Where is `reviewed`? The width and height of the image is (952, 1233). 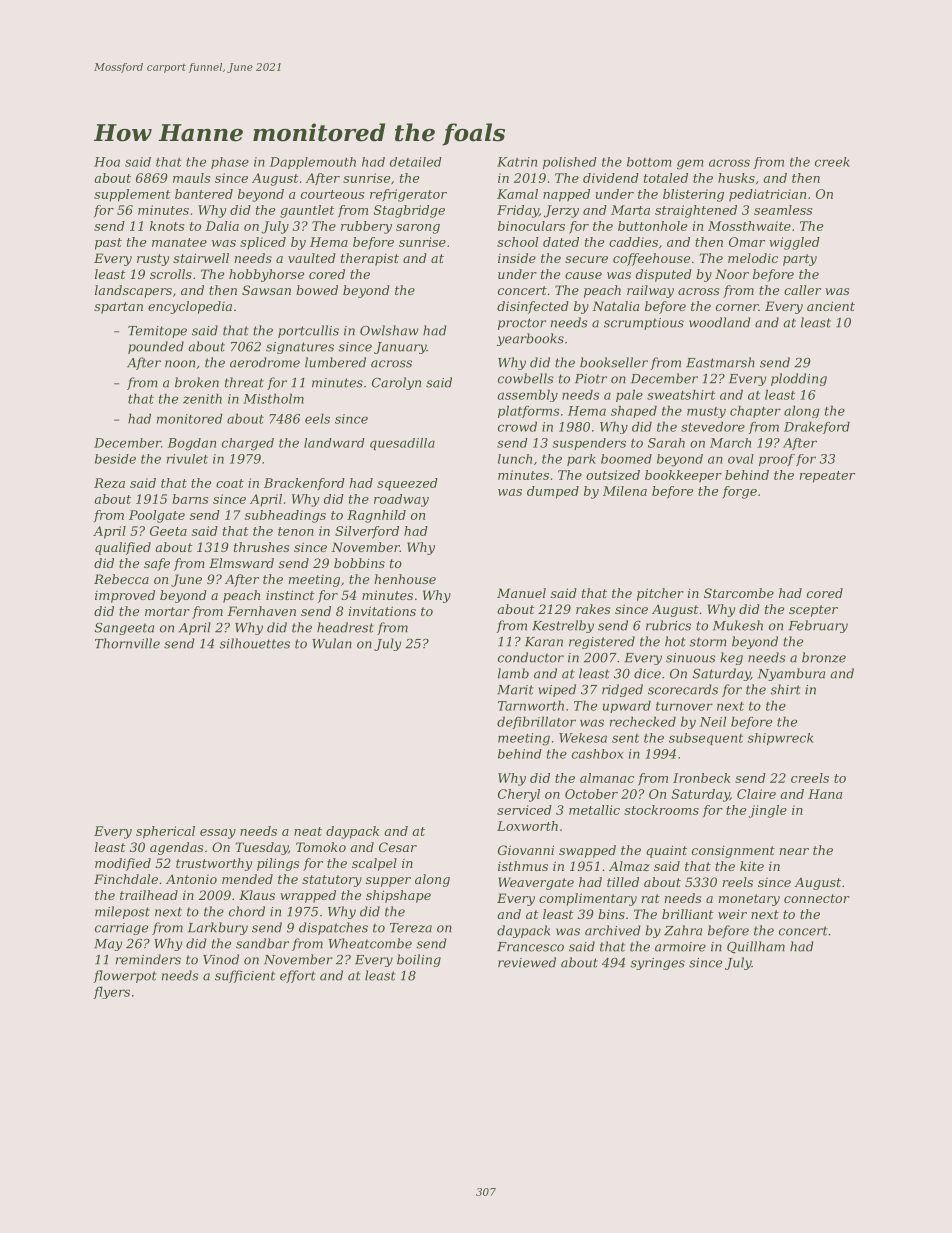 reviewed is located at coordinates (527, 962).
